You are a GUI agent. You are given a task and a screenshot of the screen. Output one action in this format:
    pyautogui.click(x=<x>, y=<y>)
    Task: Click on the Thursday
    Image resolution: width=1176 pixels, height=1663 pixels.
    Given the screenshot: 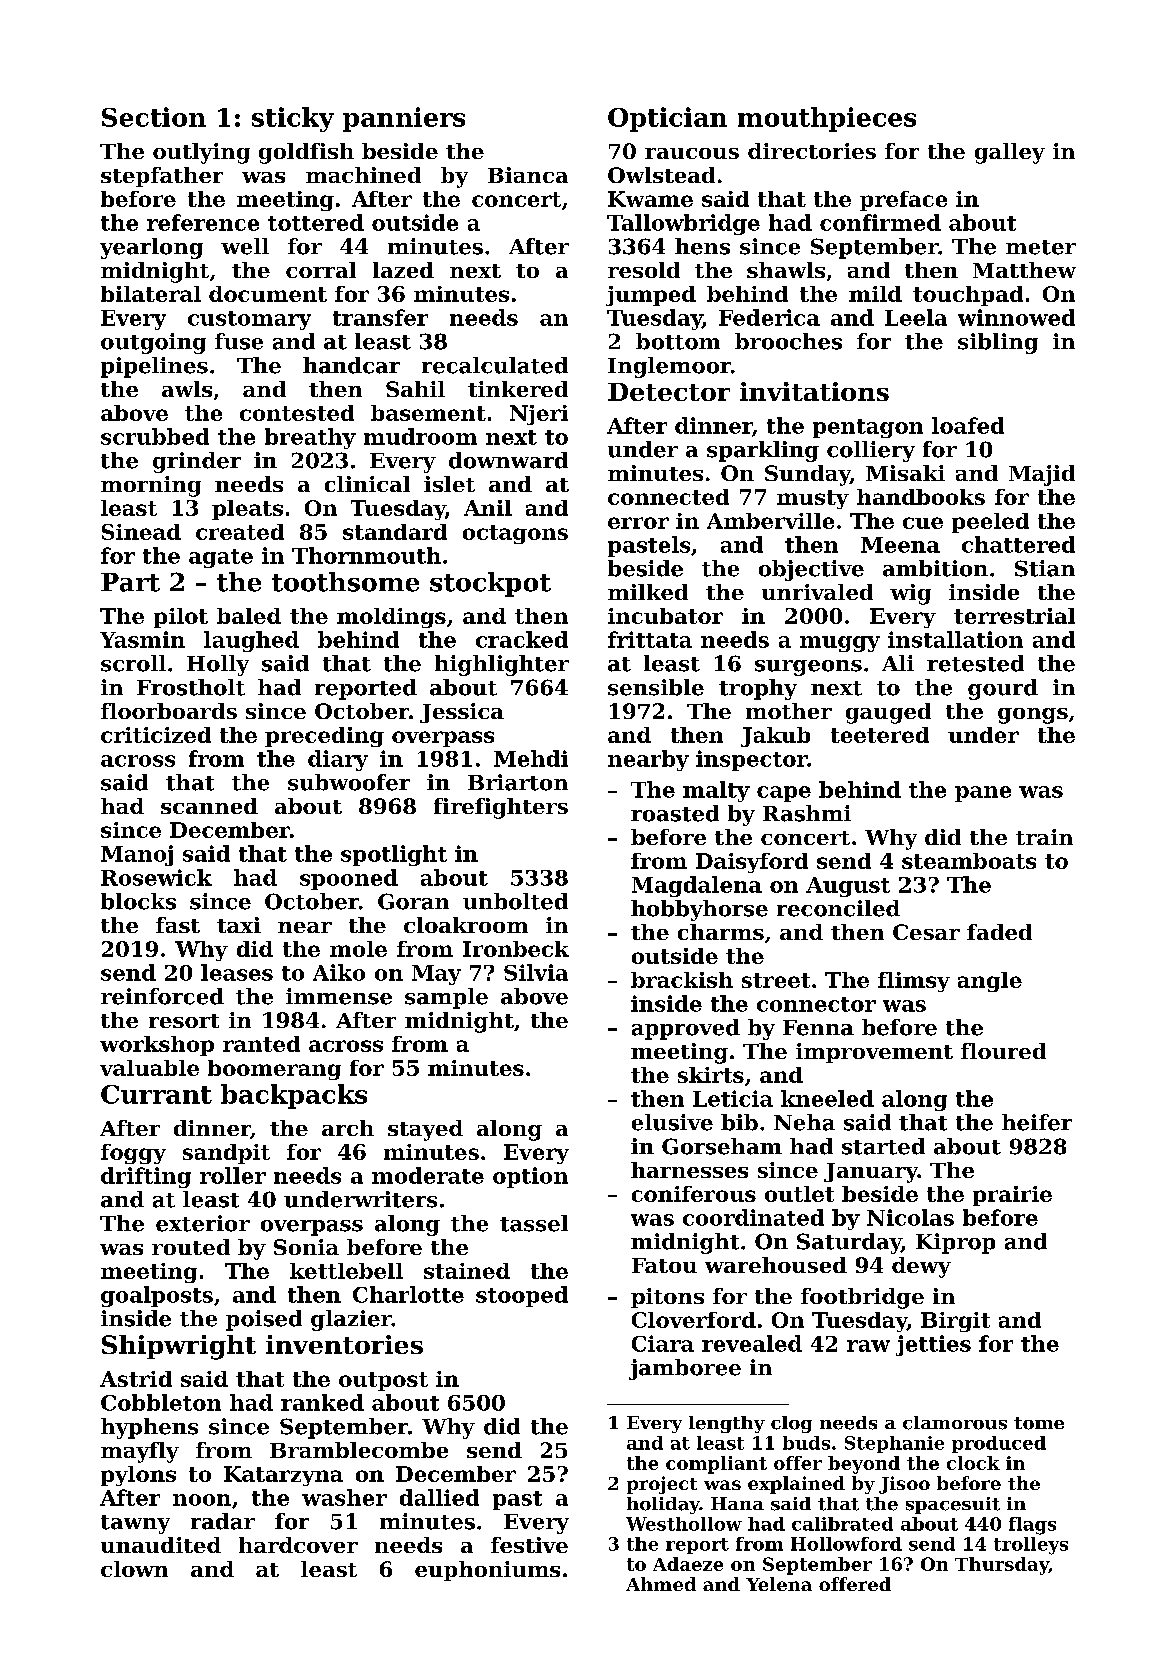 What is the action you would take?
    pyautogui.click(x=1002, y=1566)
